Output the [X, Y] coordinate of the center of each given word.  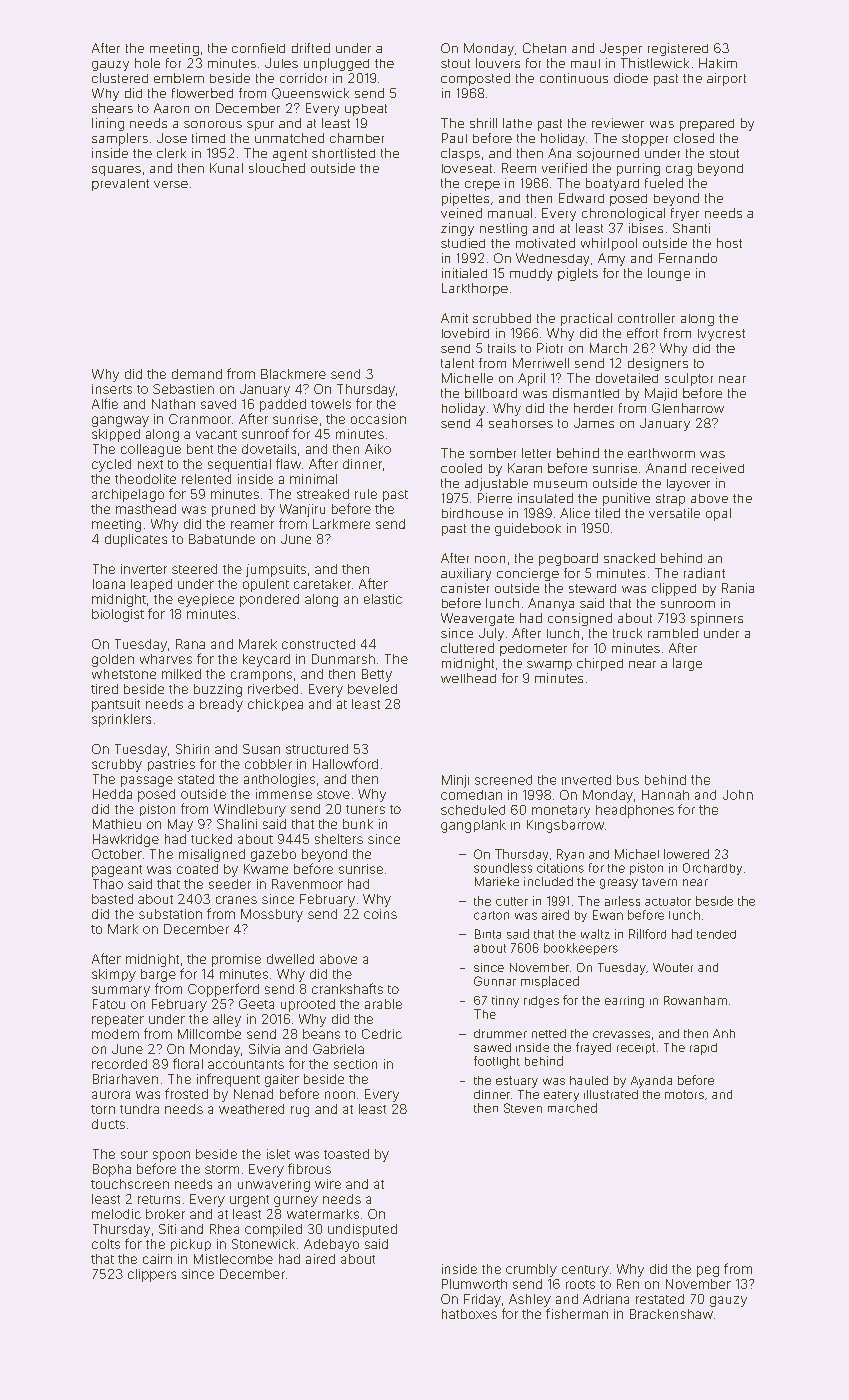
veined [461, 213]
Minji [455, 781]
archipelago [128, 495]
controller [646, 318]
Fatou [109, 1004]
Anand [666, 468]
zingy [457, 229]
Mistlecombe [233, 1259]
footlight [497, 1062]
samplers [120, 139]
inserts [112, 389]
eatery [561, 1096]
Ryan [570, 855]
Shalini [237, 824]
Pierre [495, 498]
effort [642, 333]
